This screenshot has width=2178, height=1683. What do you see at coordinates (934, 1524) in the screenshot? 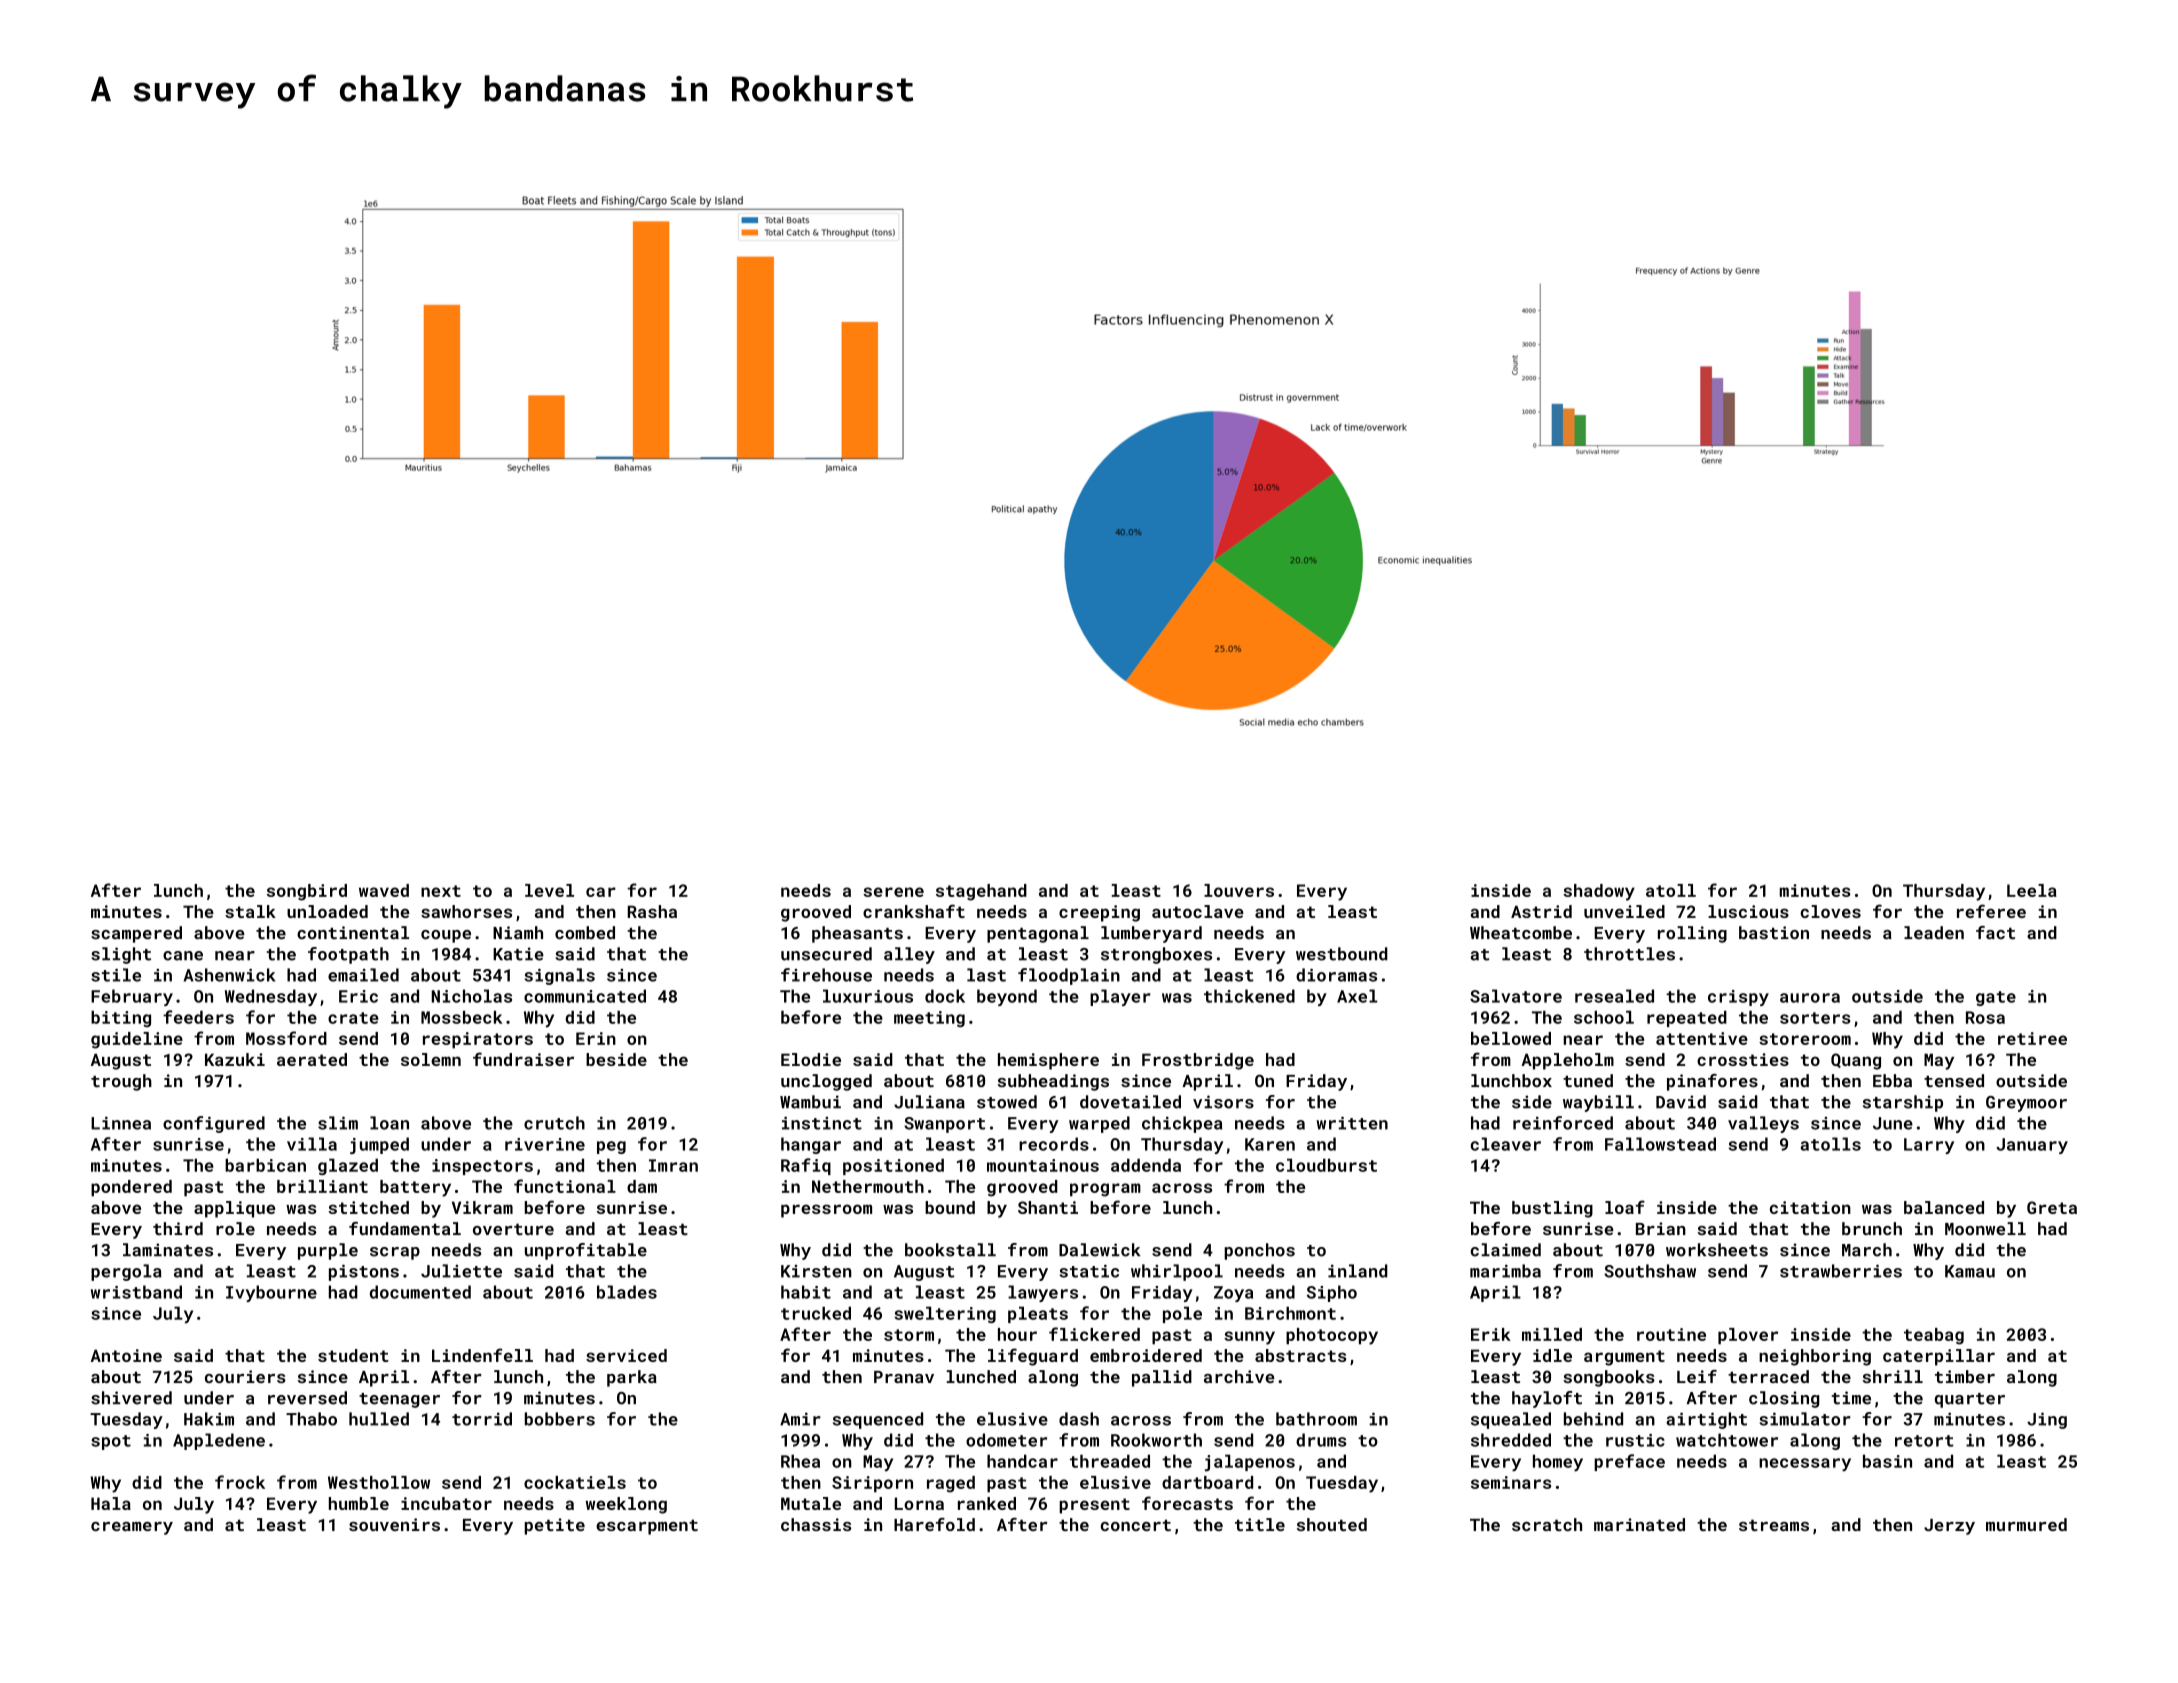
I see `Harefold` at bounding box center [934, 1524].
